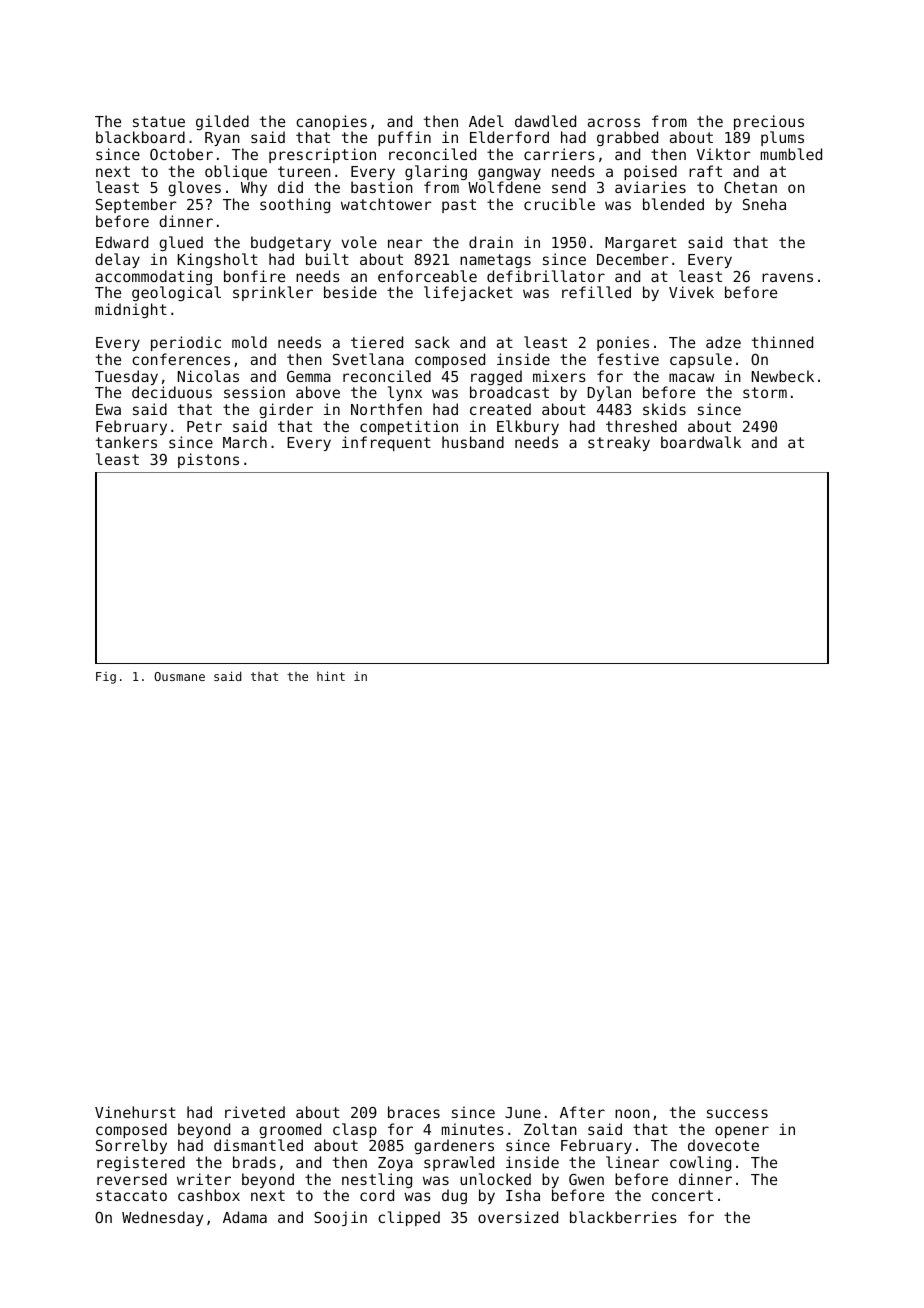 This screenshot has height=1308, width=924. Describe the element at coordinates (486, 121) in the screenshot. I see `Adel` at that location.
